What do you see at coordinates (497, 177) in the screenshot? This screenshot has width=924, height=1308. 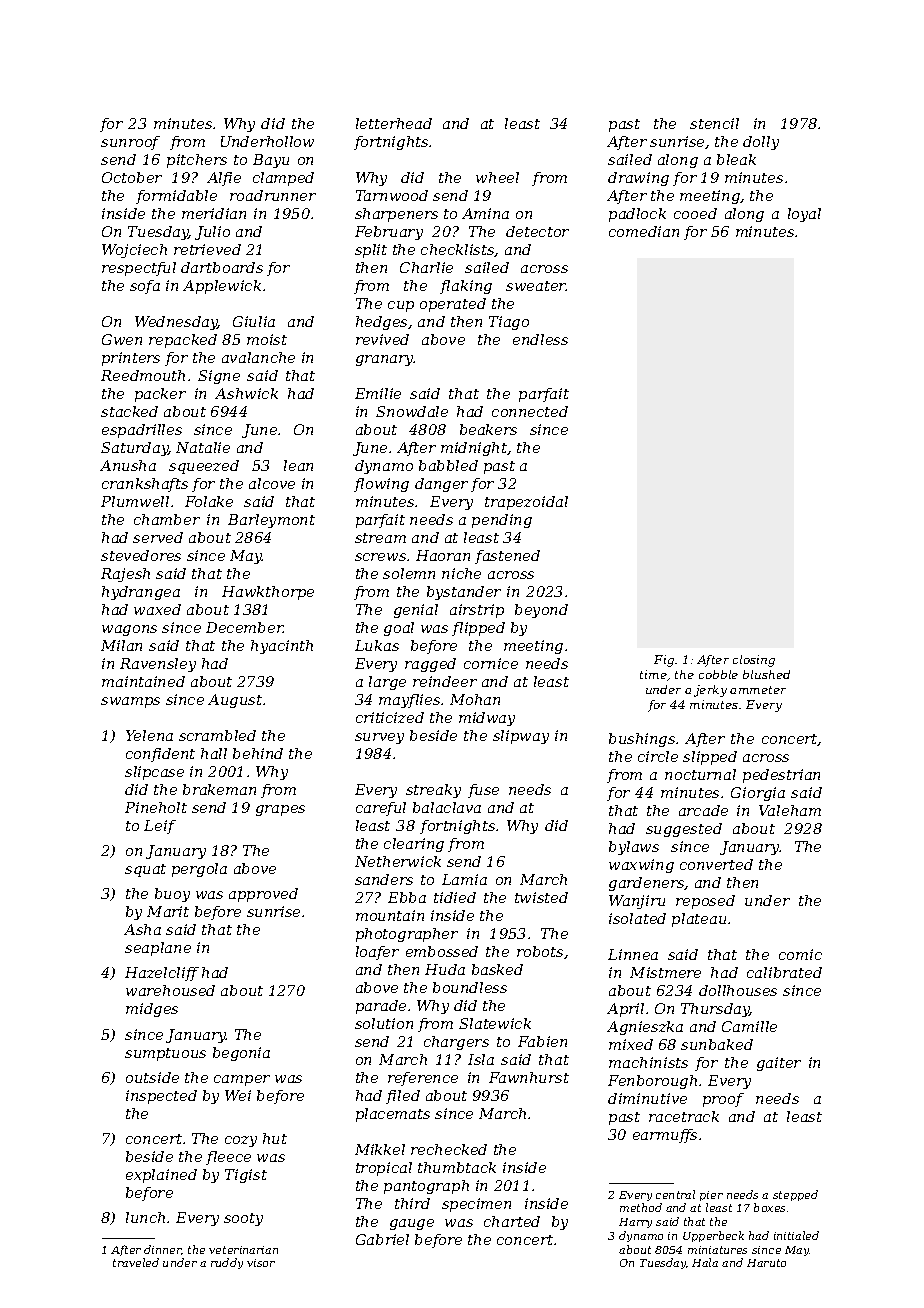 I see `wheel` at bounding box center [497, 177].
